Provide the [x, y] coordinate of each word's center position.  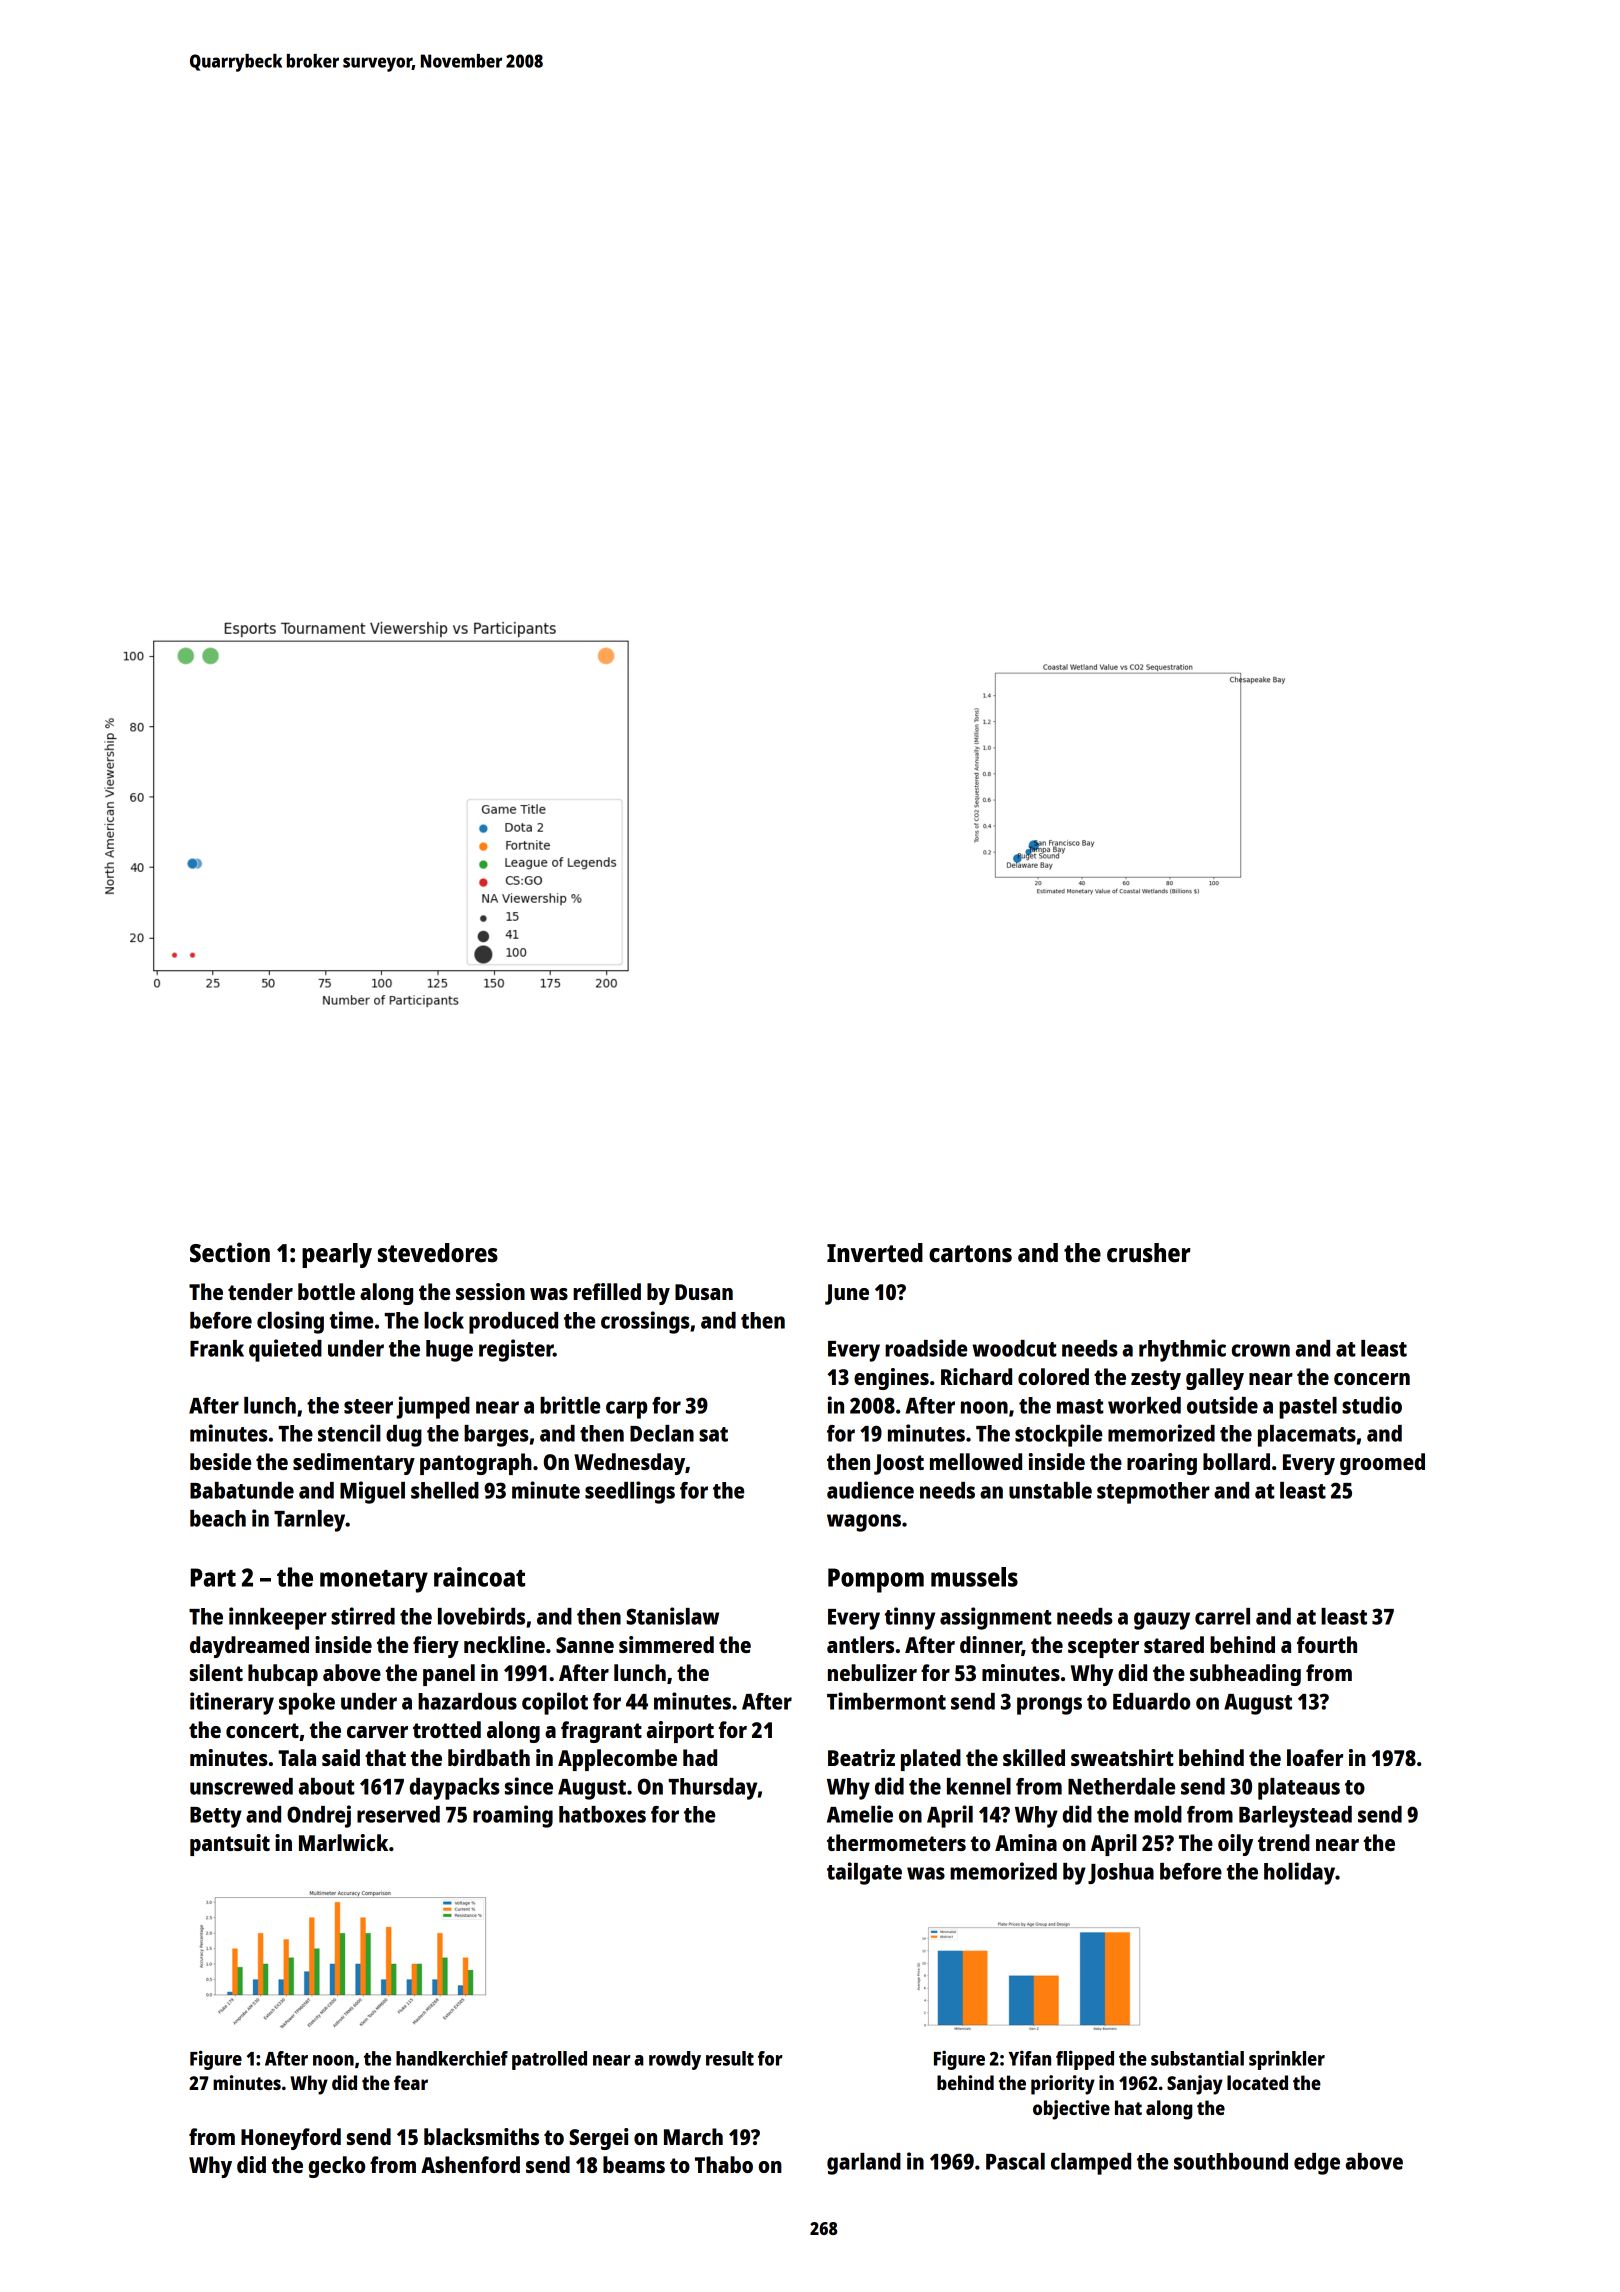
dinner [991, 1646]
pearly [337, 1255]
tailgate [864, 1873]
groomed [1382, 1464]
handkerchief [452, 2058]
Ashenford [470, 2164]
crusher [1149, 1253]
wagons [864, 1523]
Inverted [875, 1253]
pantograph [476, 1464]
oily [1235, 1845]
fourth [1327, 1644]
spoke [307, 1704]
